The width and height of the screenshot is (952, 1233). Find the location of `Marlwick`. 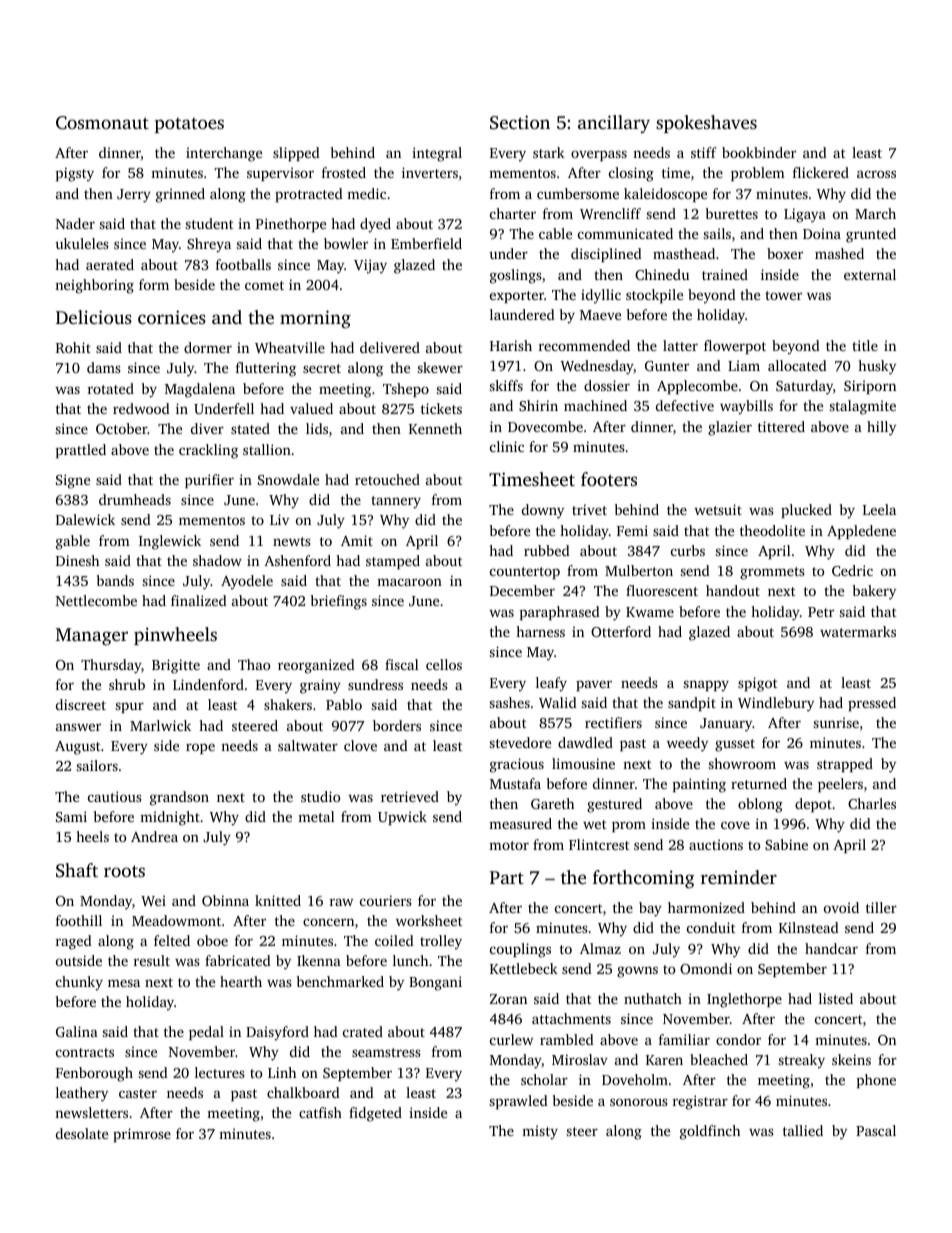

Marlwick is located at coordinates (160, 725).
